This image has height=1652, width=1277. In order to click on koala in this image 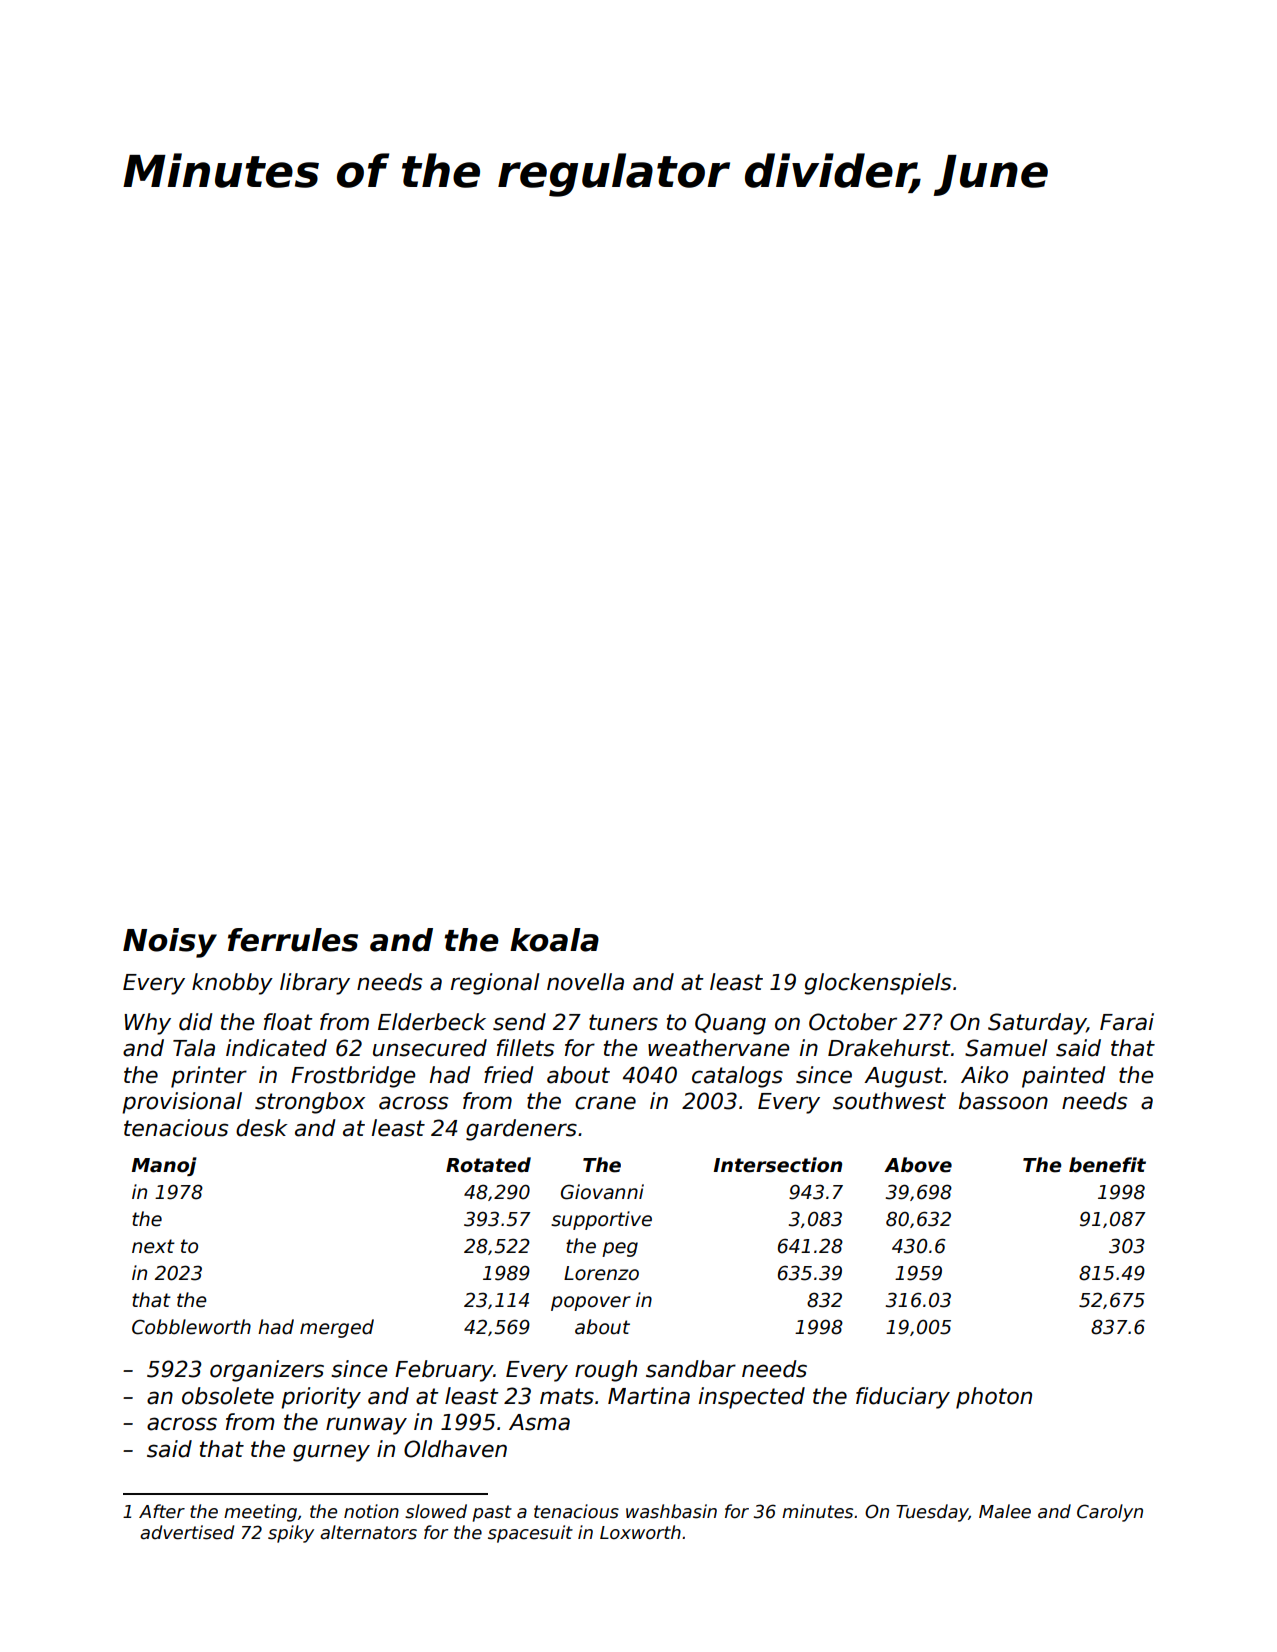, I will do `click(554, 940)`.
